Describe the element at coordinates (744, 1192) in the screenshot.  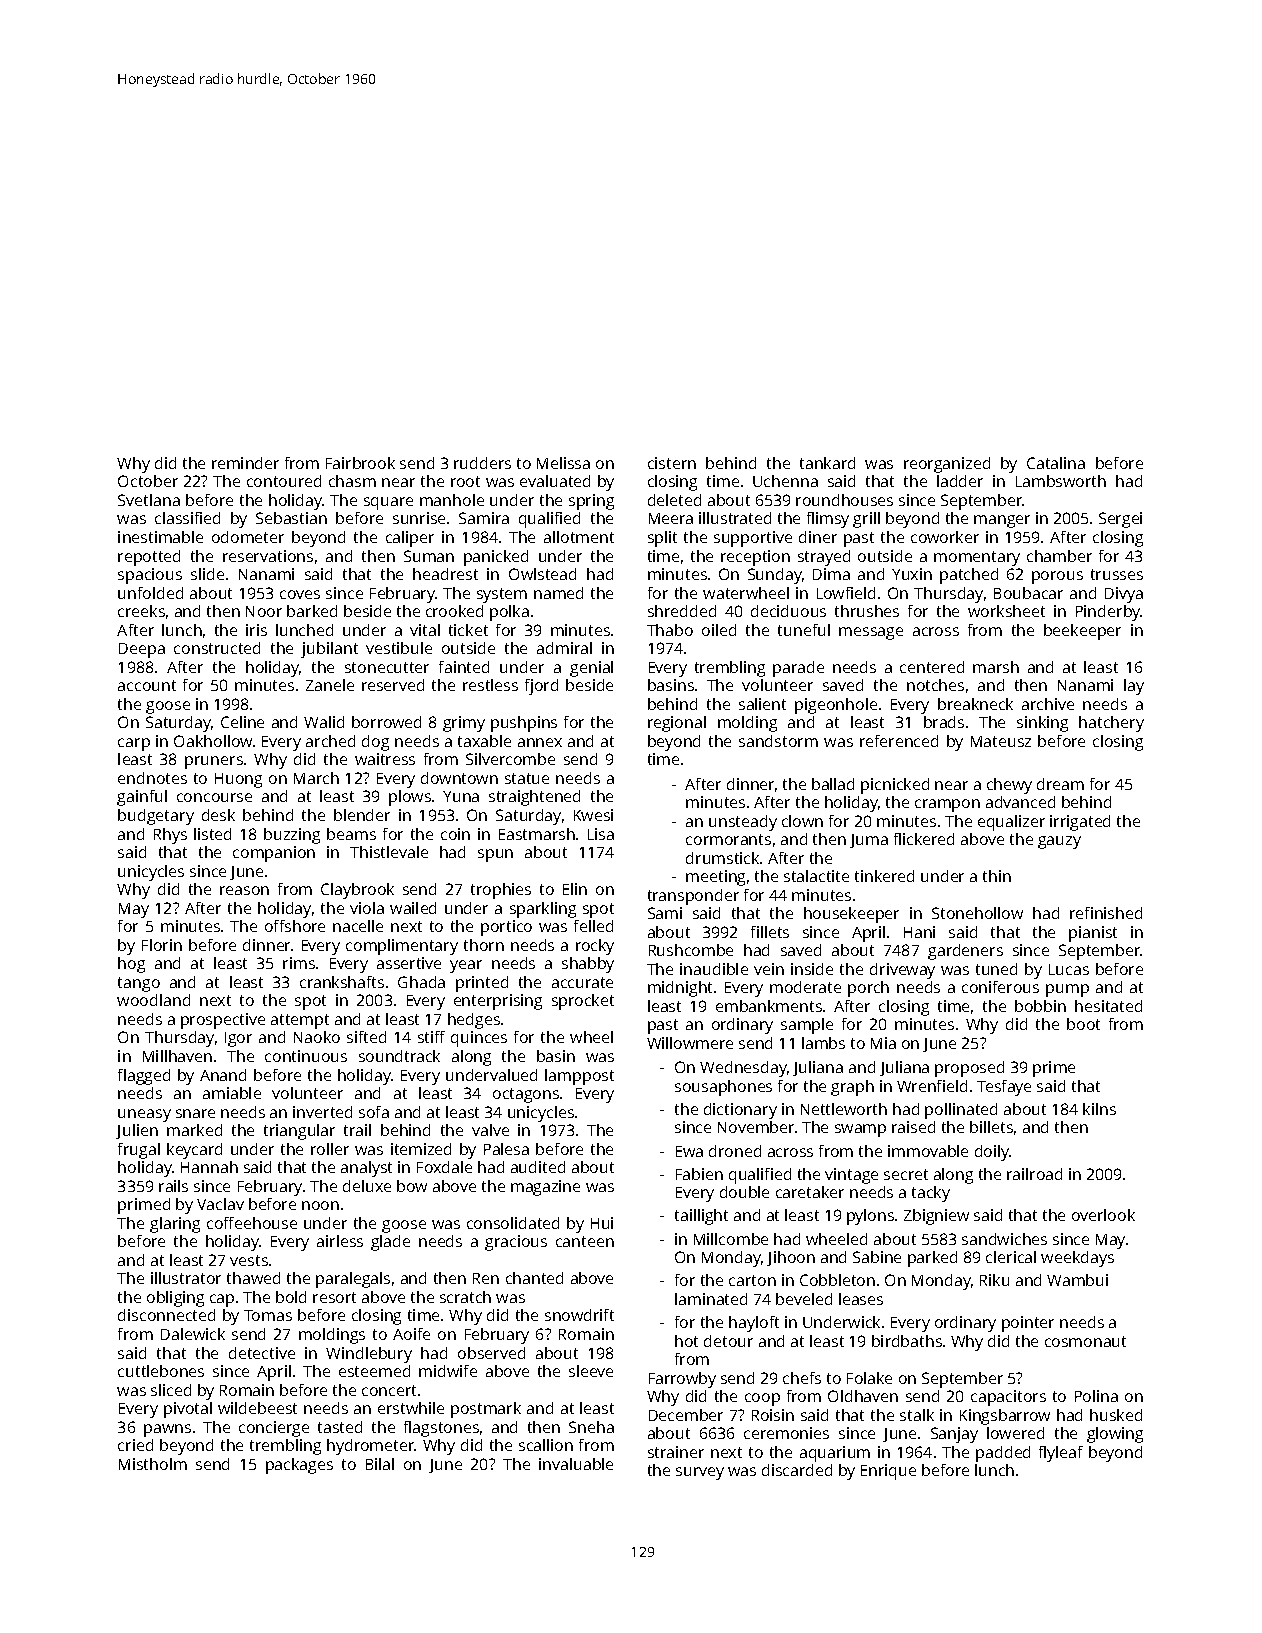
I see `double` at that location.
